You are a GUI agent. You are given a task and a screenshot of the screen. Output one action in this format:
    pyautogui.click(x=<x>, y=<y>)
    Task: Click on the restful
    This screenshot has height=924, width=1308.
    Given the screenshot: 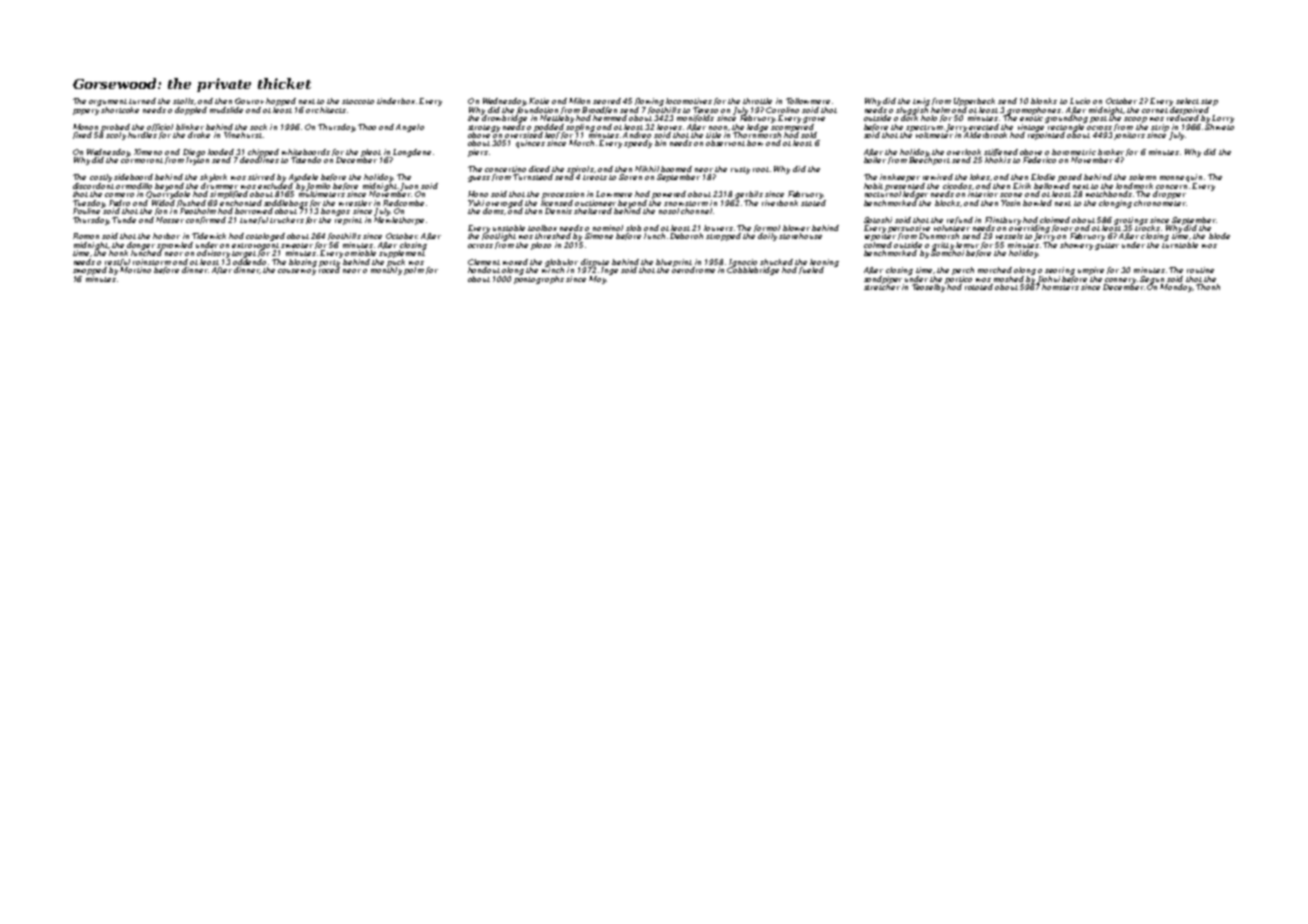 What is the action you would take?
    pyautogui.click(x=117, y=262)
